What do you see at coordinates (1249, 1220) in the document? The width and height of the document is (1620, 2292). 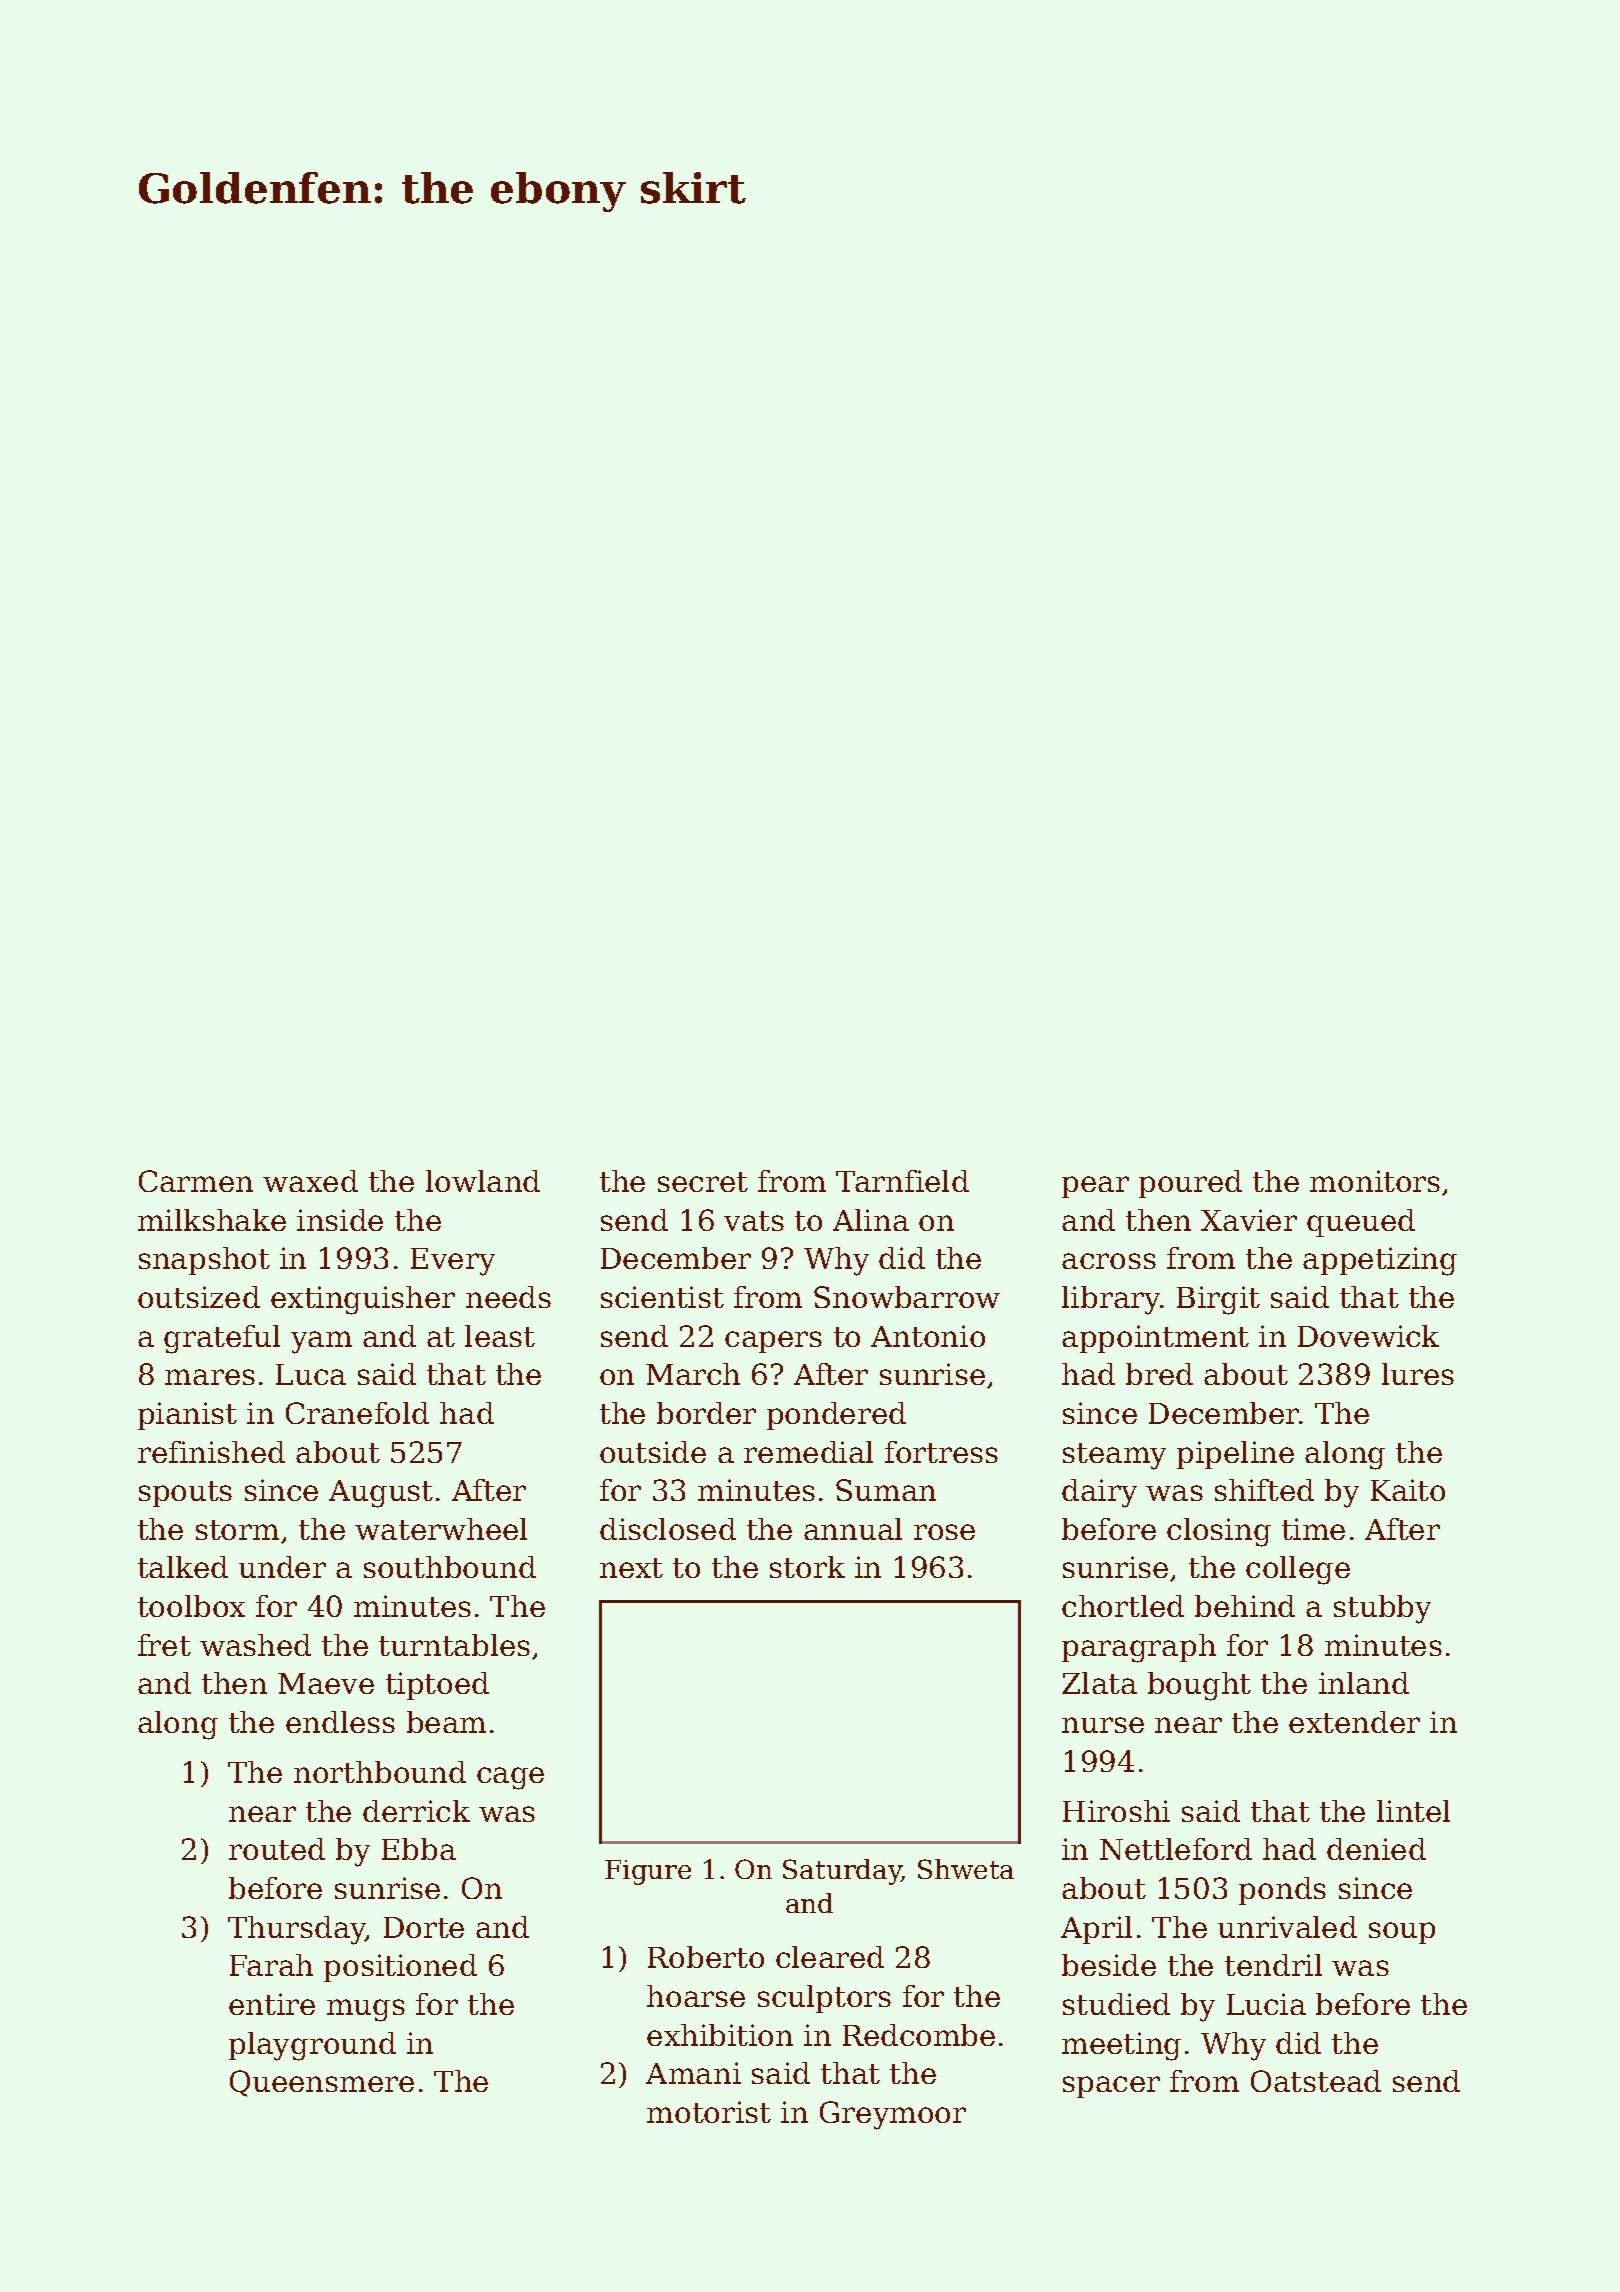 I see `Xavier` at bounding box center [1249, 1220].
